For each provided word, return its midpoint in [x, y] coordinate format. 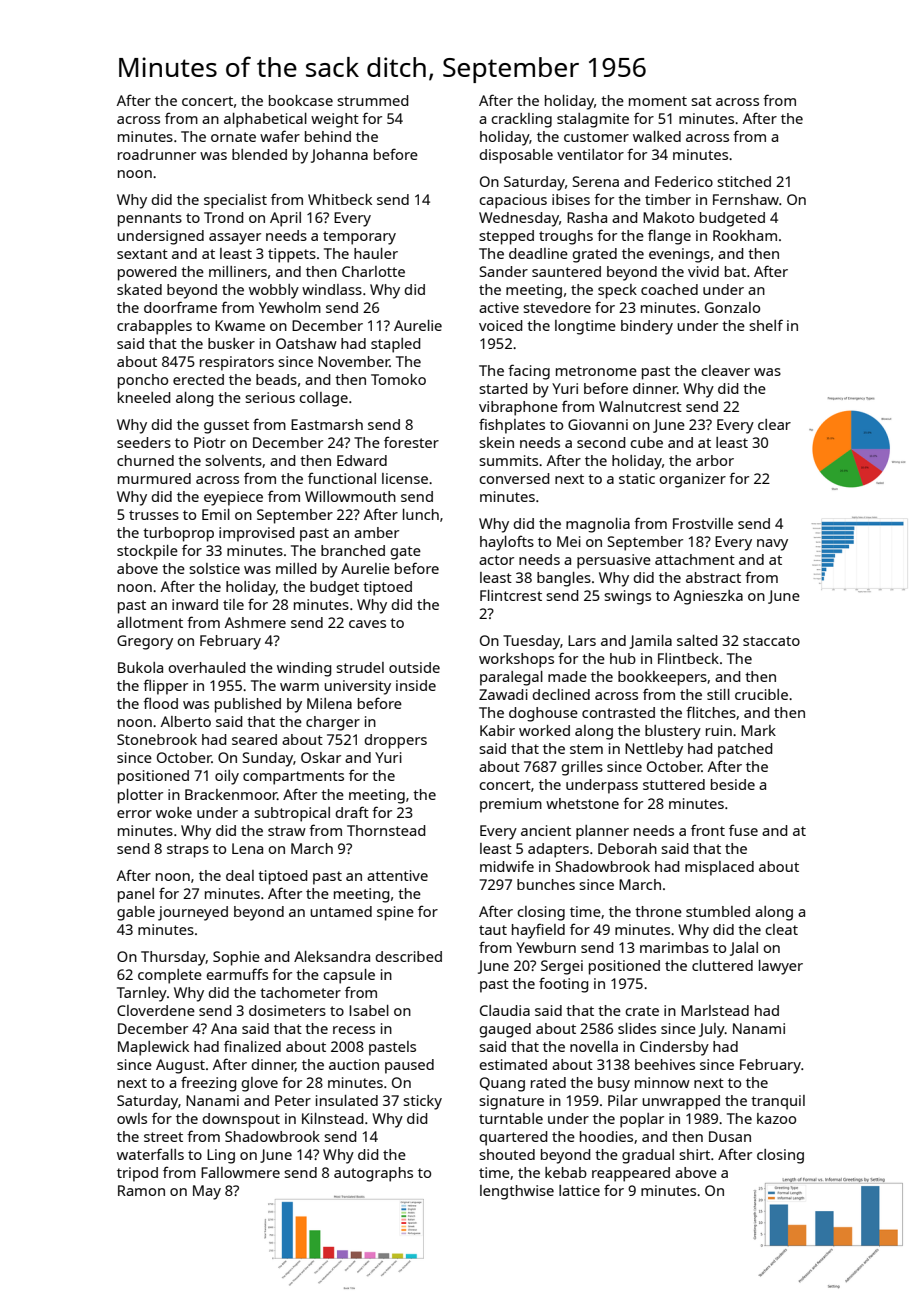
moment [658, 101]
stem [586, 749]
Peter [293, 1100]
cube [646, 442]
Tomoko [398, 379]
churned [145, 460]
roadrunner [157, 154]
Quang [502, 1084]
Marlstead [715, 1010]
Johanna [339, 156]
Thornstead [386, 830]
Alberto [186, 721]
